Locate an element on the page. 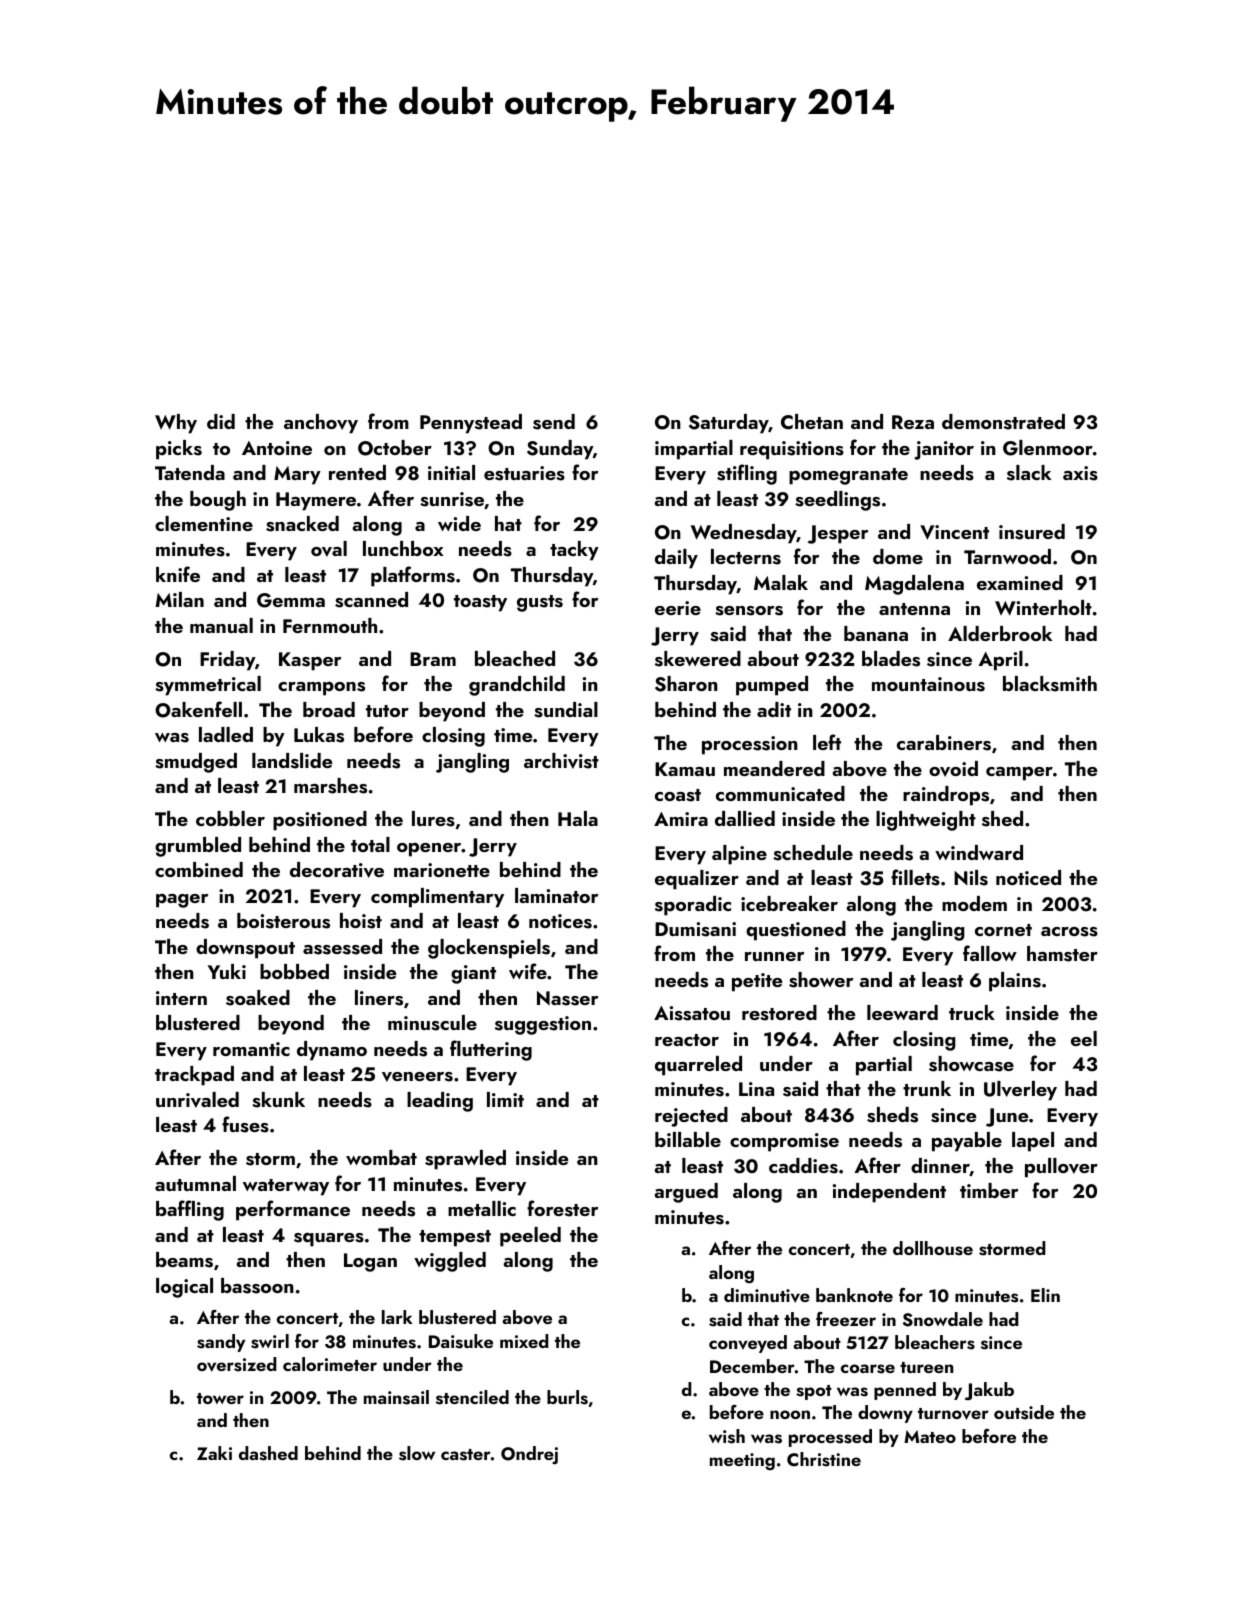 This page has width=1253, height=1621. Tarnwood is located at coordinates (1007, 556).
